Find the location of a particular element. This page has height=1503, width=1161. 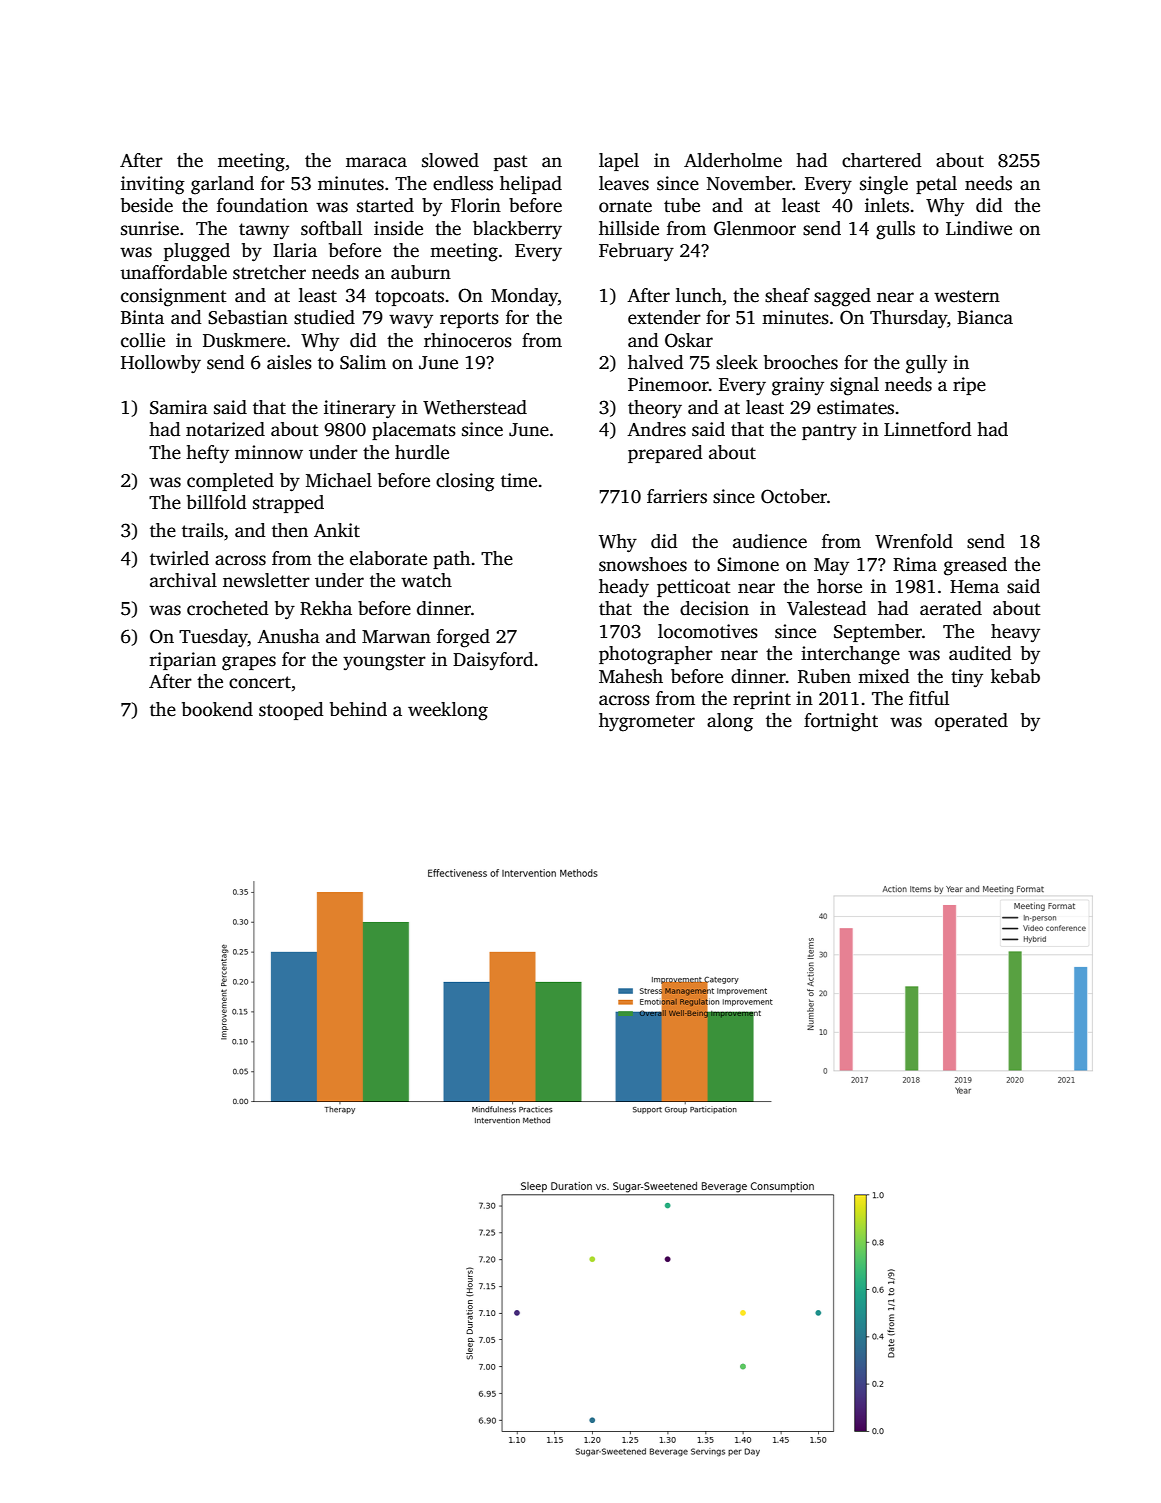

farriers is located at coordinates (677, 496).
